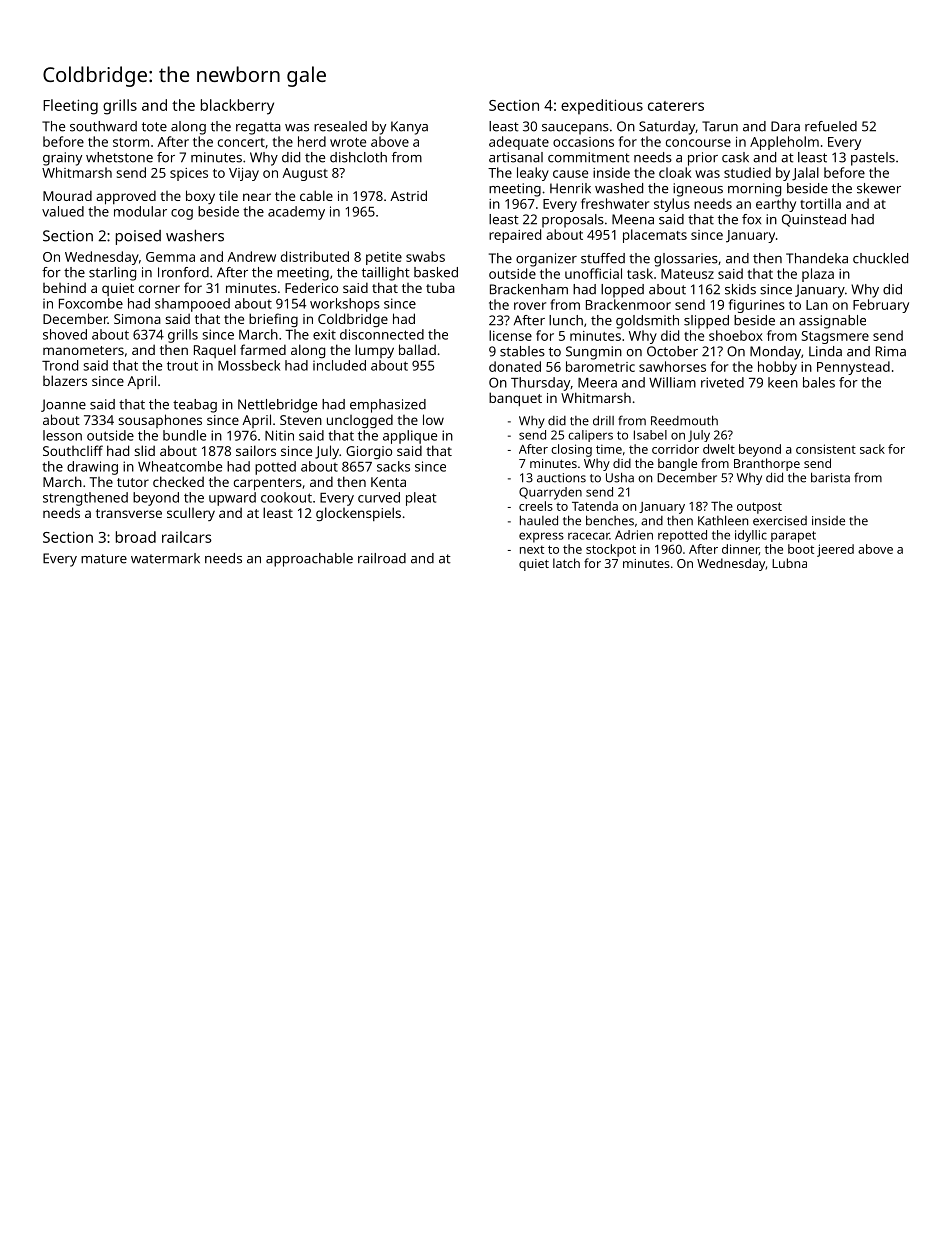 The image size is (952, 1233). Describe the element at coordinates (655, 236) in the image. I see `placemats` at that location.
